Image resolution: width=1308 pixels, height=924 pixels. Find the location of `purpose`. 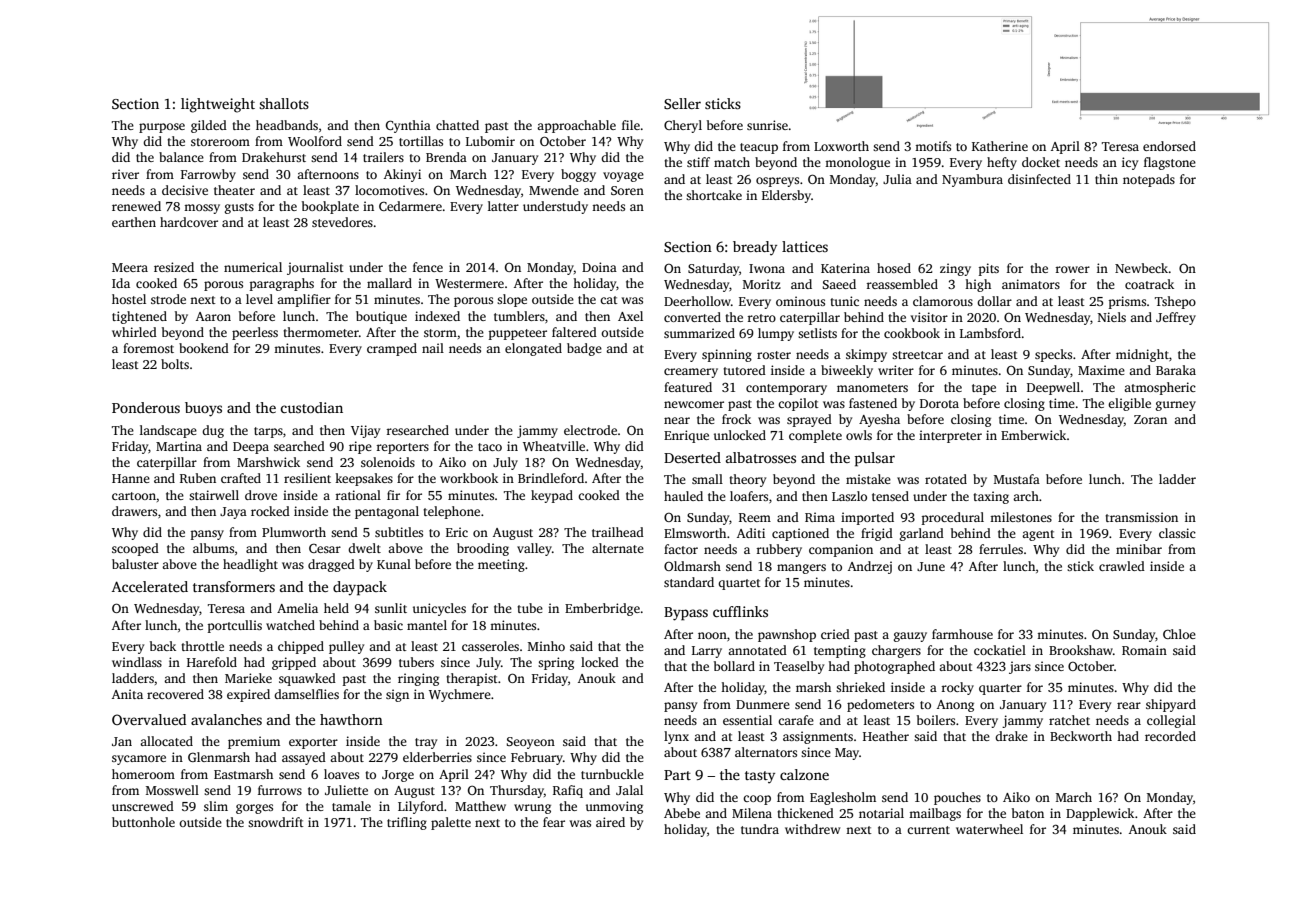

purpose is located at coordinates (162, 128).
